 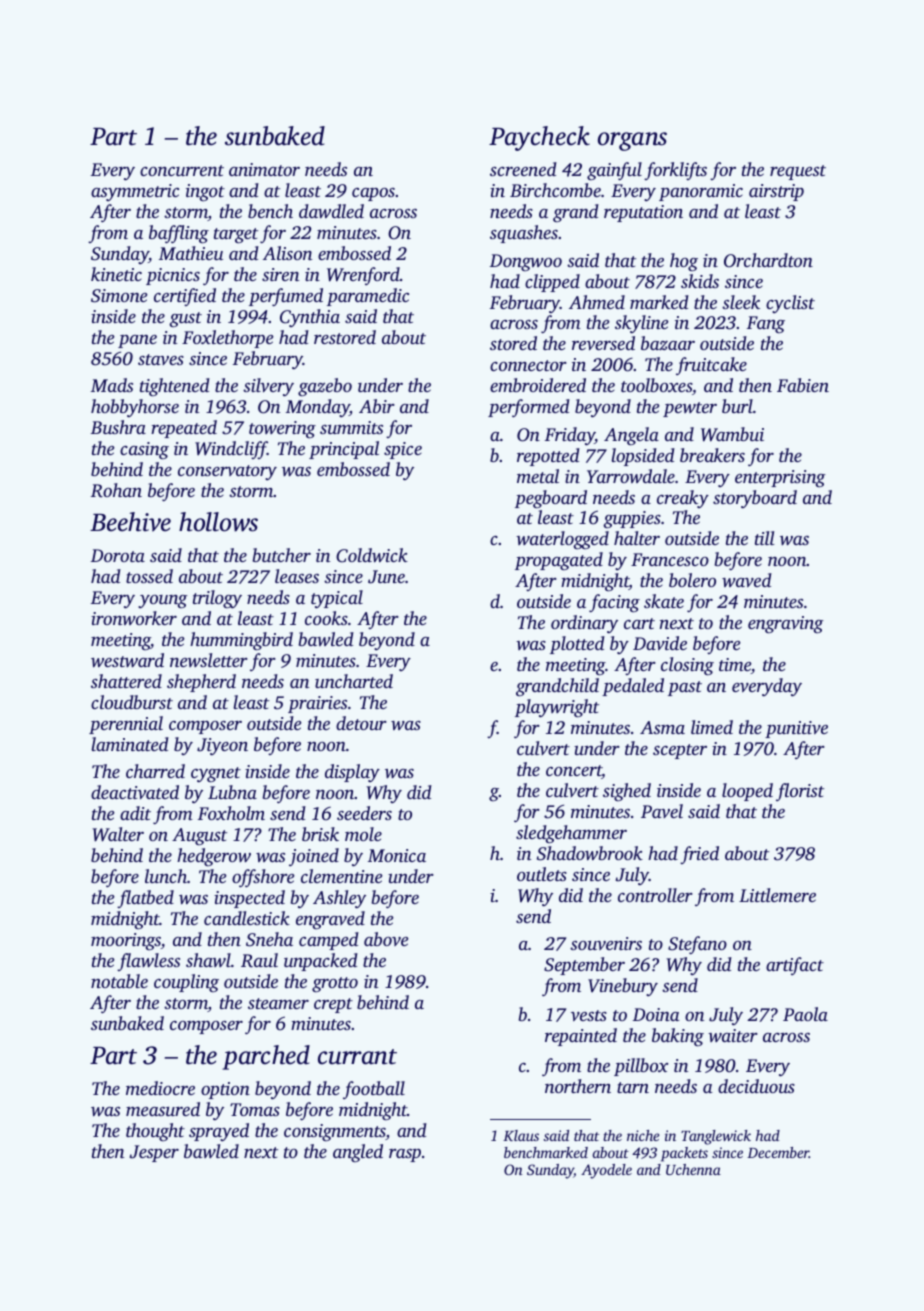 I want to click on Cynthia, so click(x=310, y=318).
